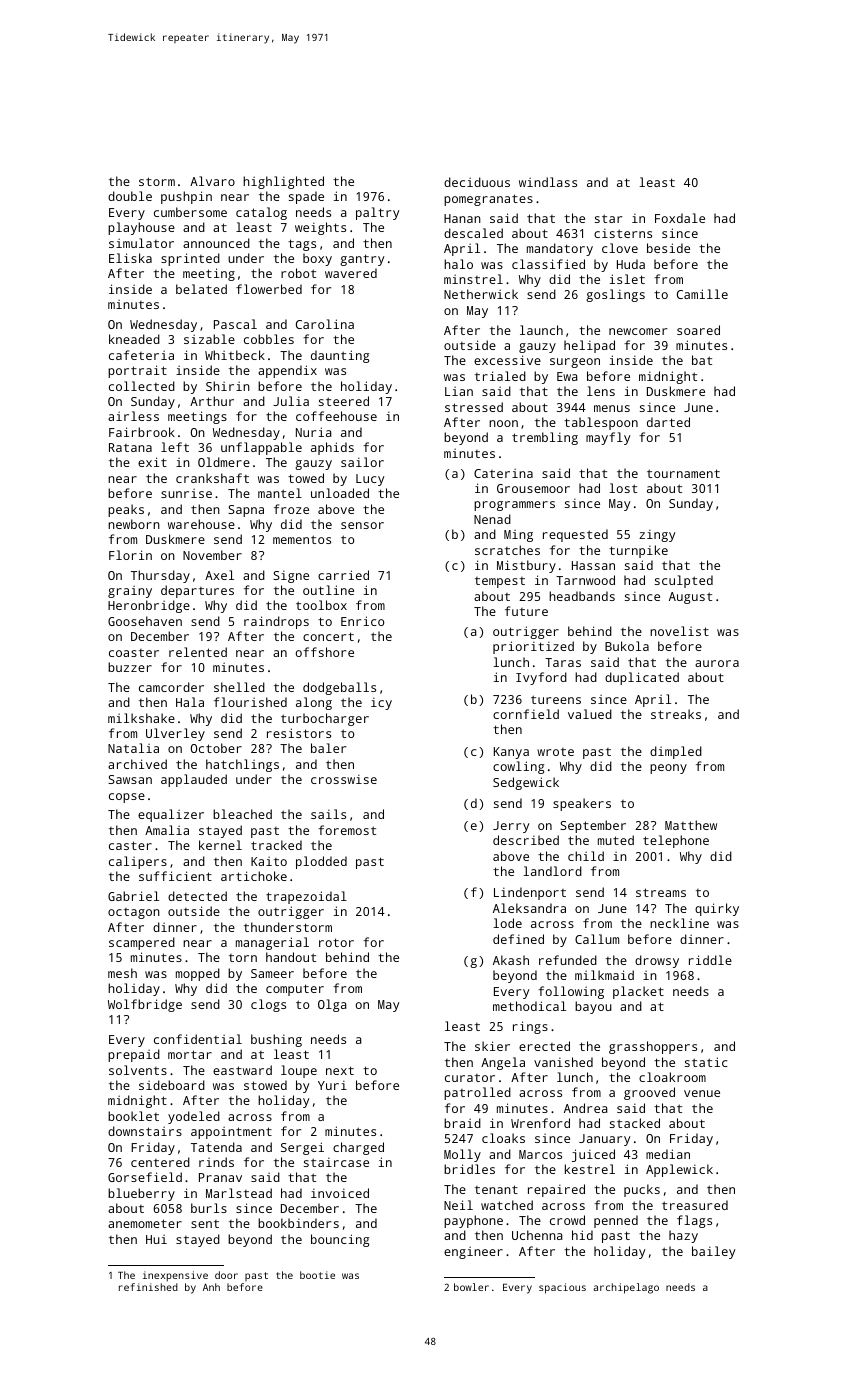 The width and height of the image is (849, 1400). What do you see at coordinates (680, 218) in the image?
I see `Foxdale` at bounding box center [680, 218].
